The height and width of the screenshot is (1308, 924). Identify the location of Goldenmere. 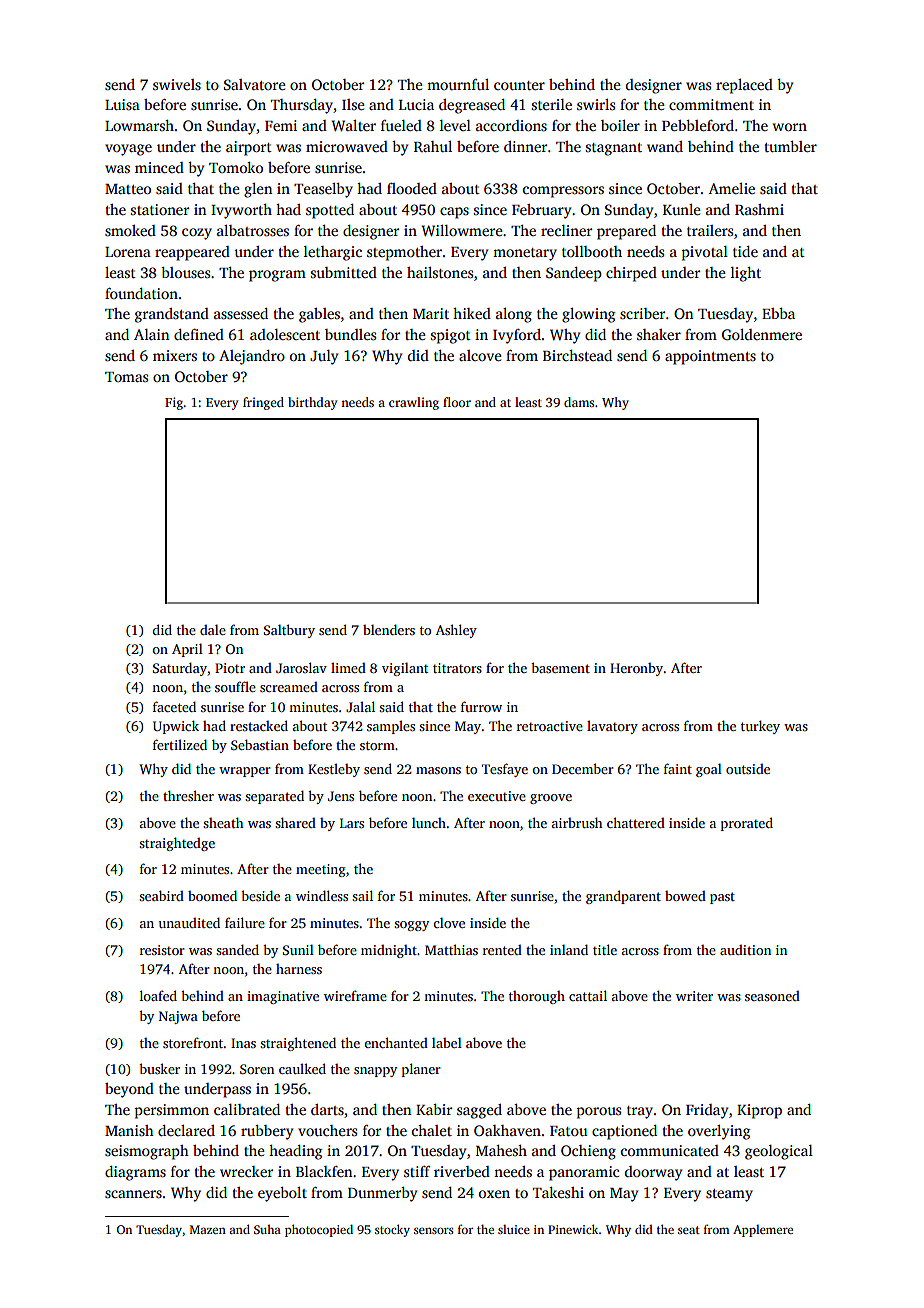
(762, 334).
